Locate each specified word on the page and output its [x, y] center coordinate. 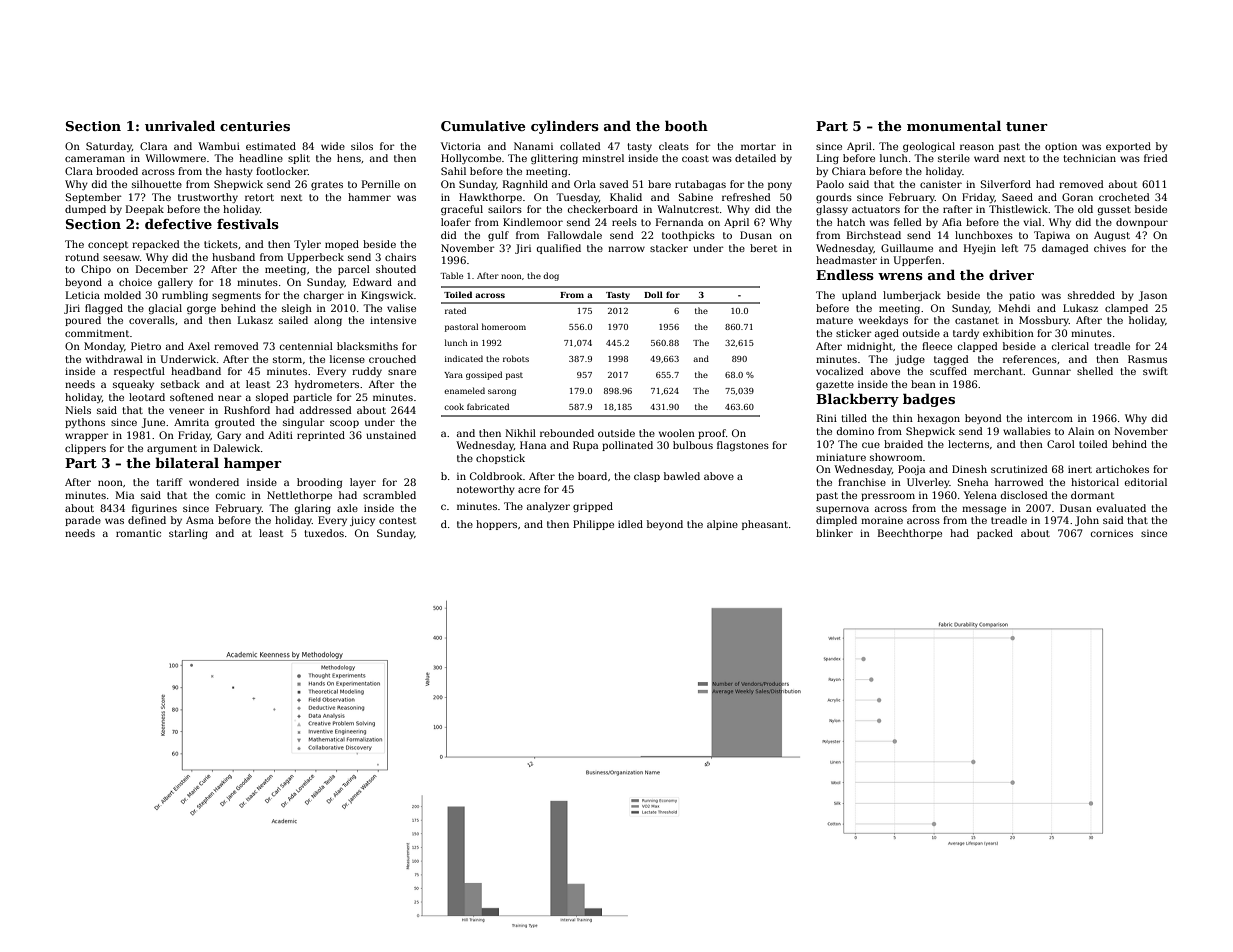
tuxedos [324, 533]
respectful [139, 372]
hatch [851, 222]
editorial [1146, 482]
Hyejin [980, 249]
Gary [229, 436]
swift [1155, 371]
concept [108, 245]
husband [233, 257]
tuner [1027, 126]
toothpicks [688, 236]
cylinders [565, 127]
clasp [647, 477]
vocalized [840, 371]
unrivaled [180, 125]
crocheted [1124, 197]
